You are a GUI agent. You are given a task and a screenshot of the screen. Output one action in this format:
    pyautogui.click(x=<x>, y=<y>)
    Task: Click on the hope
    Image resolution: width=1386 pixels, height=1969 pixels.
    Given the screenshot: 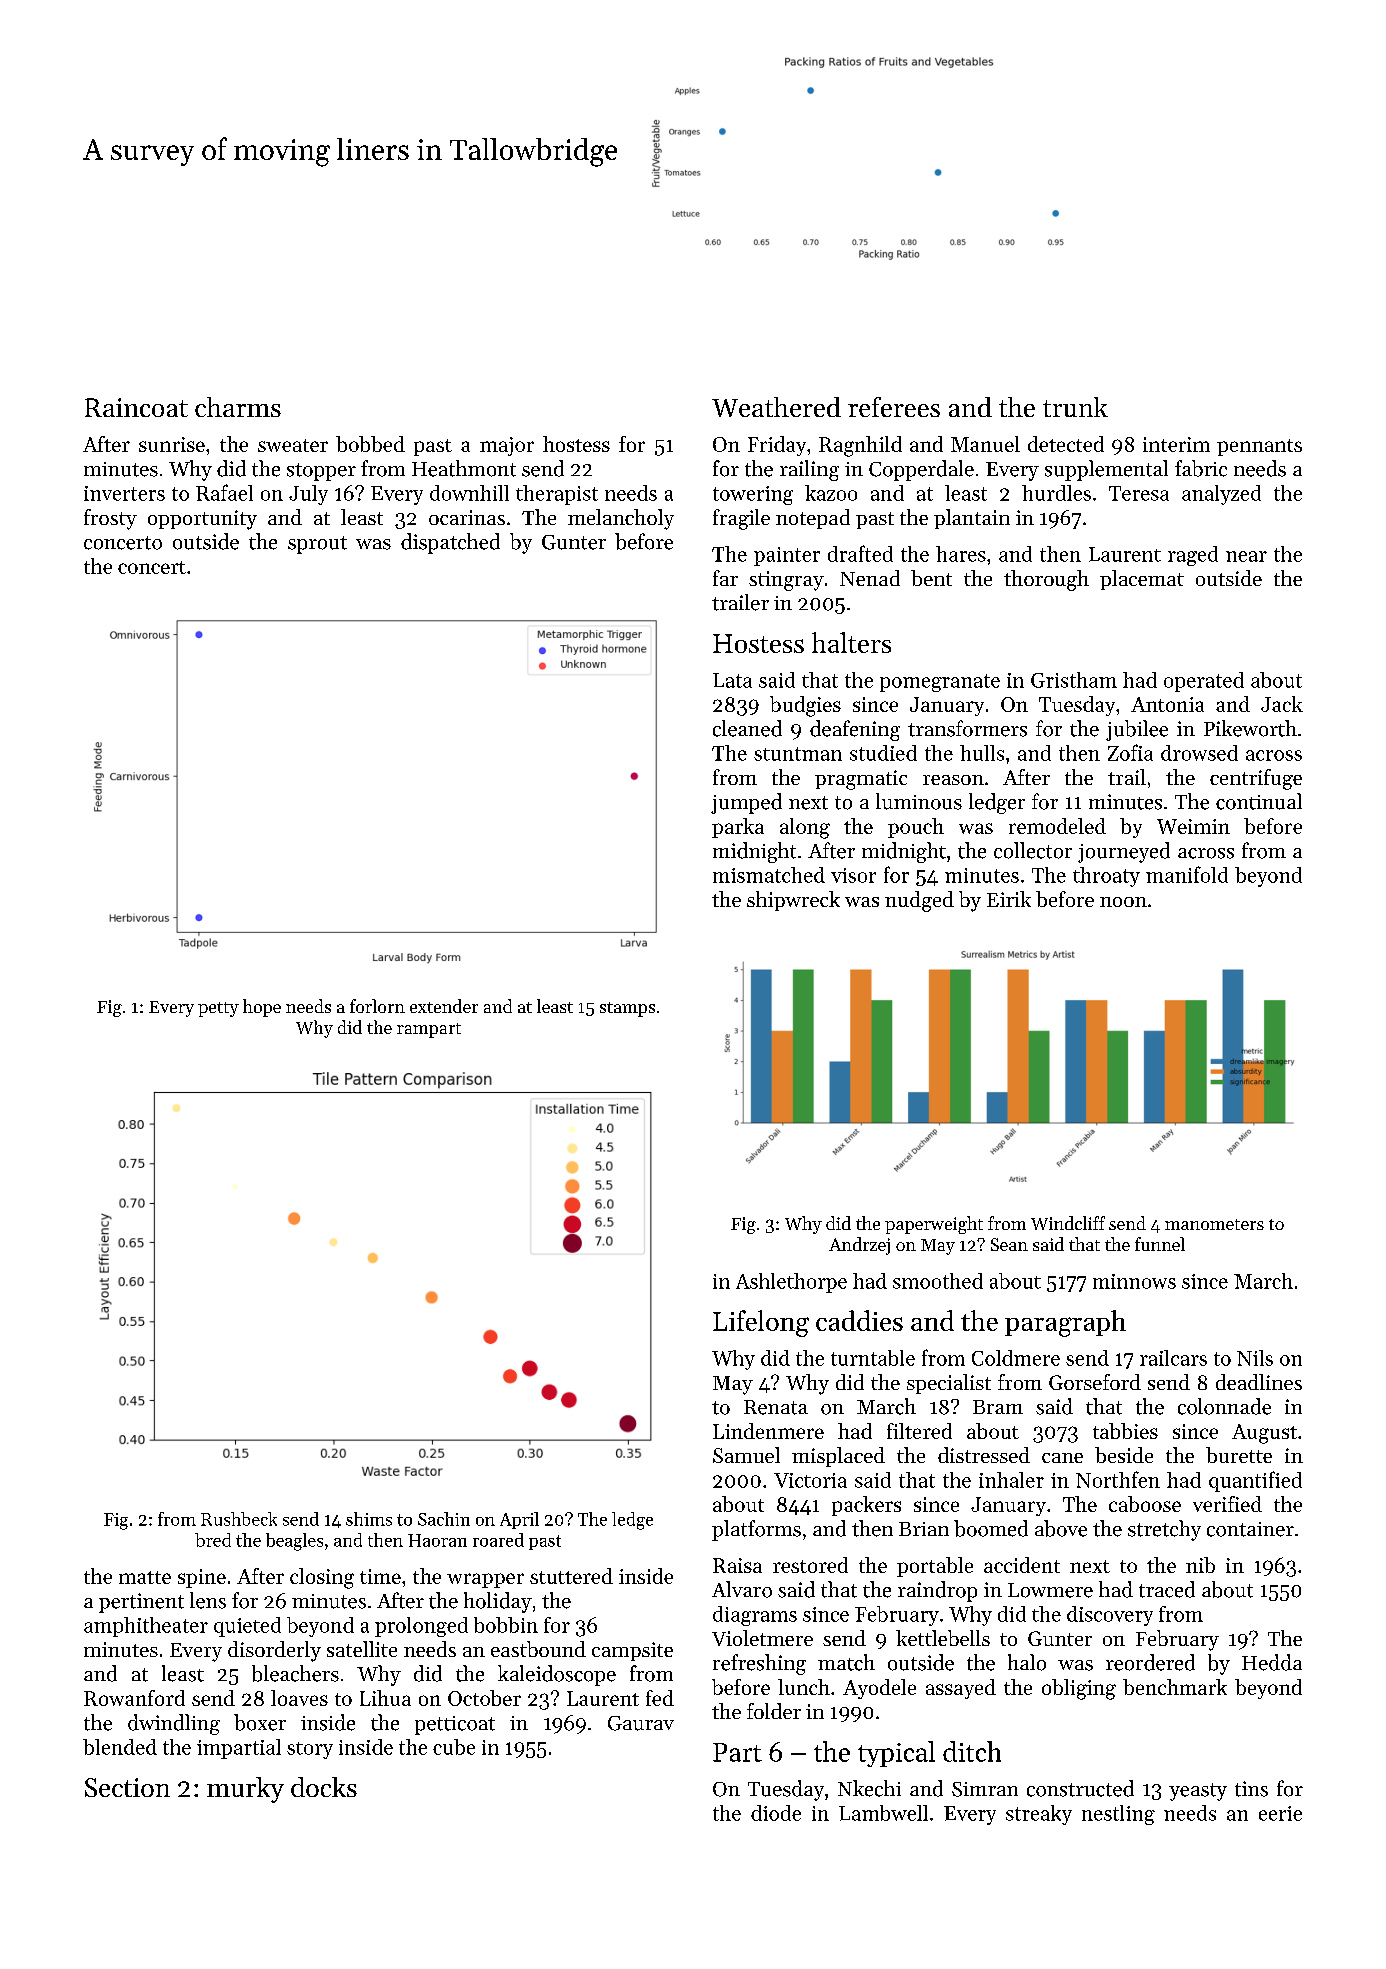 What is the action you would take?
    pyautogui.click(x=262, y=1008)
